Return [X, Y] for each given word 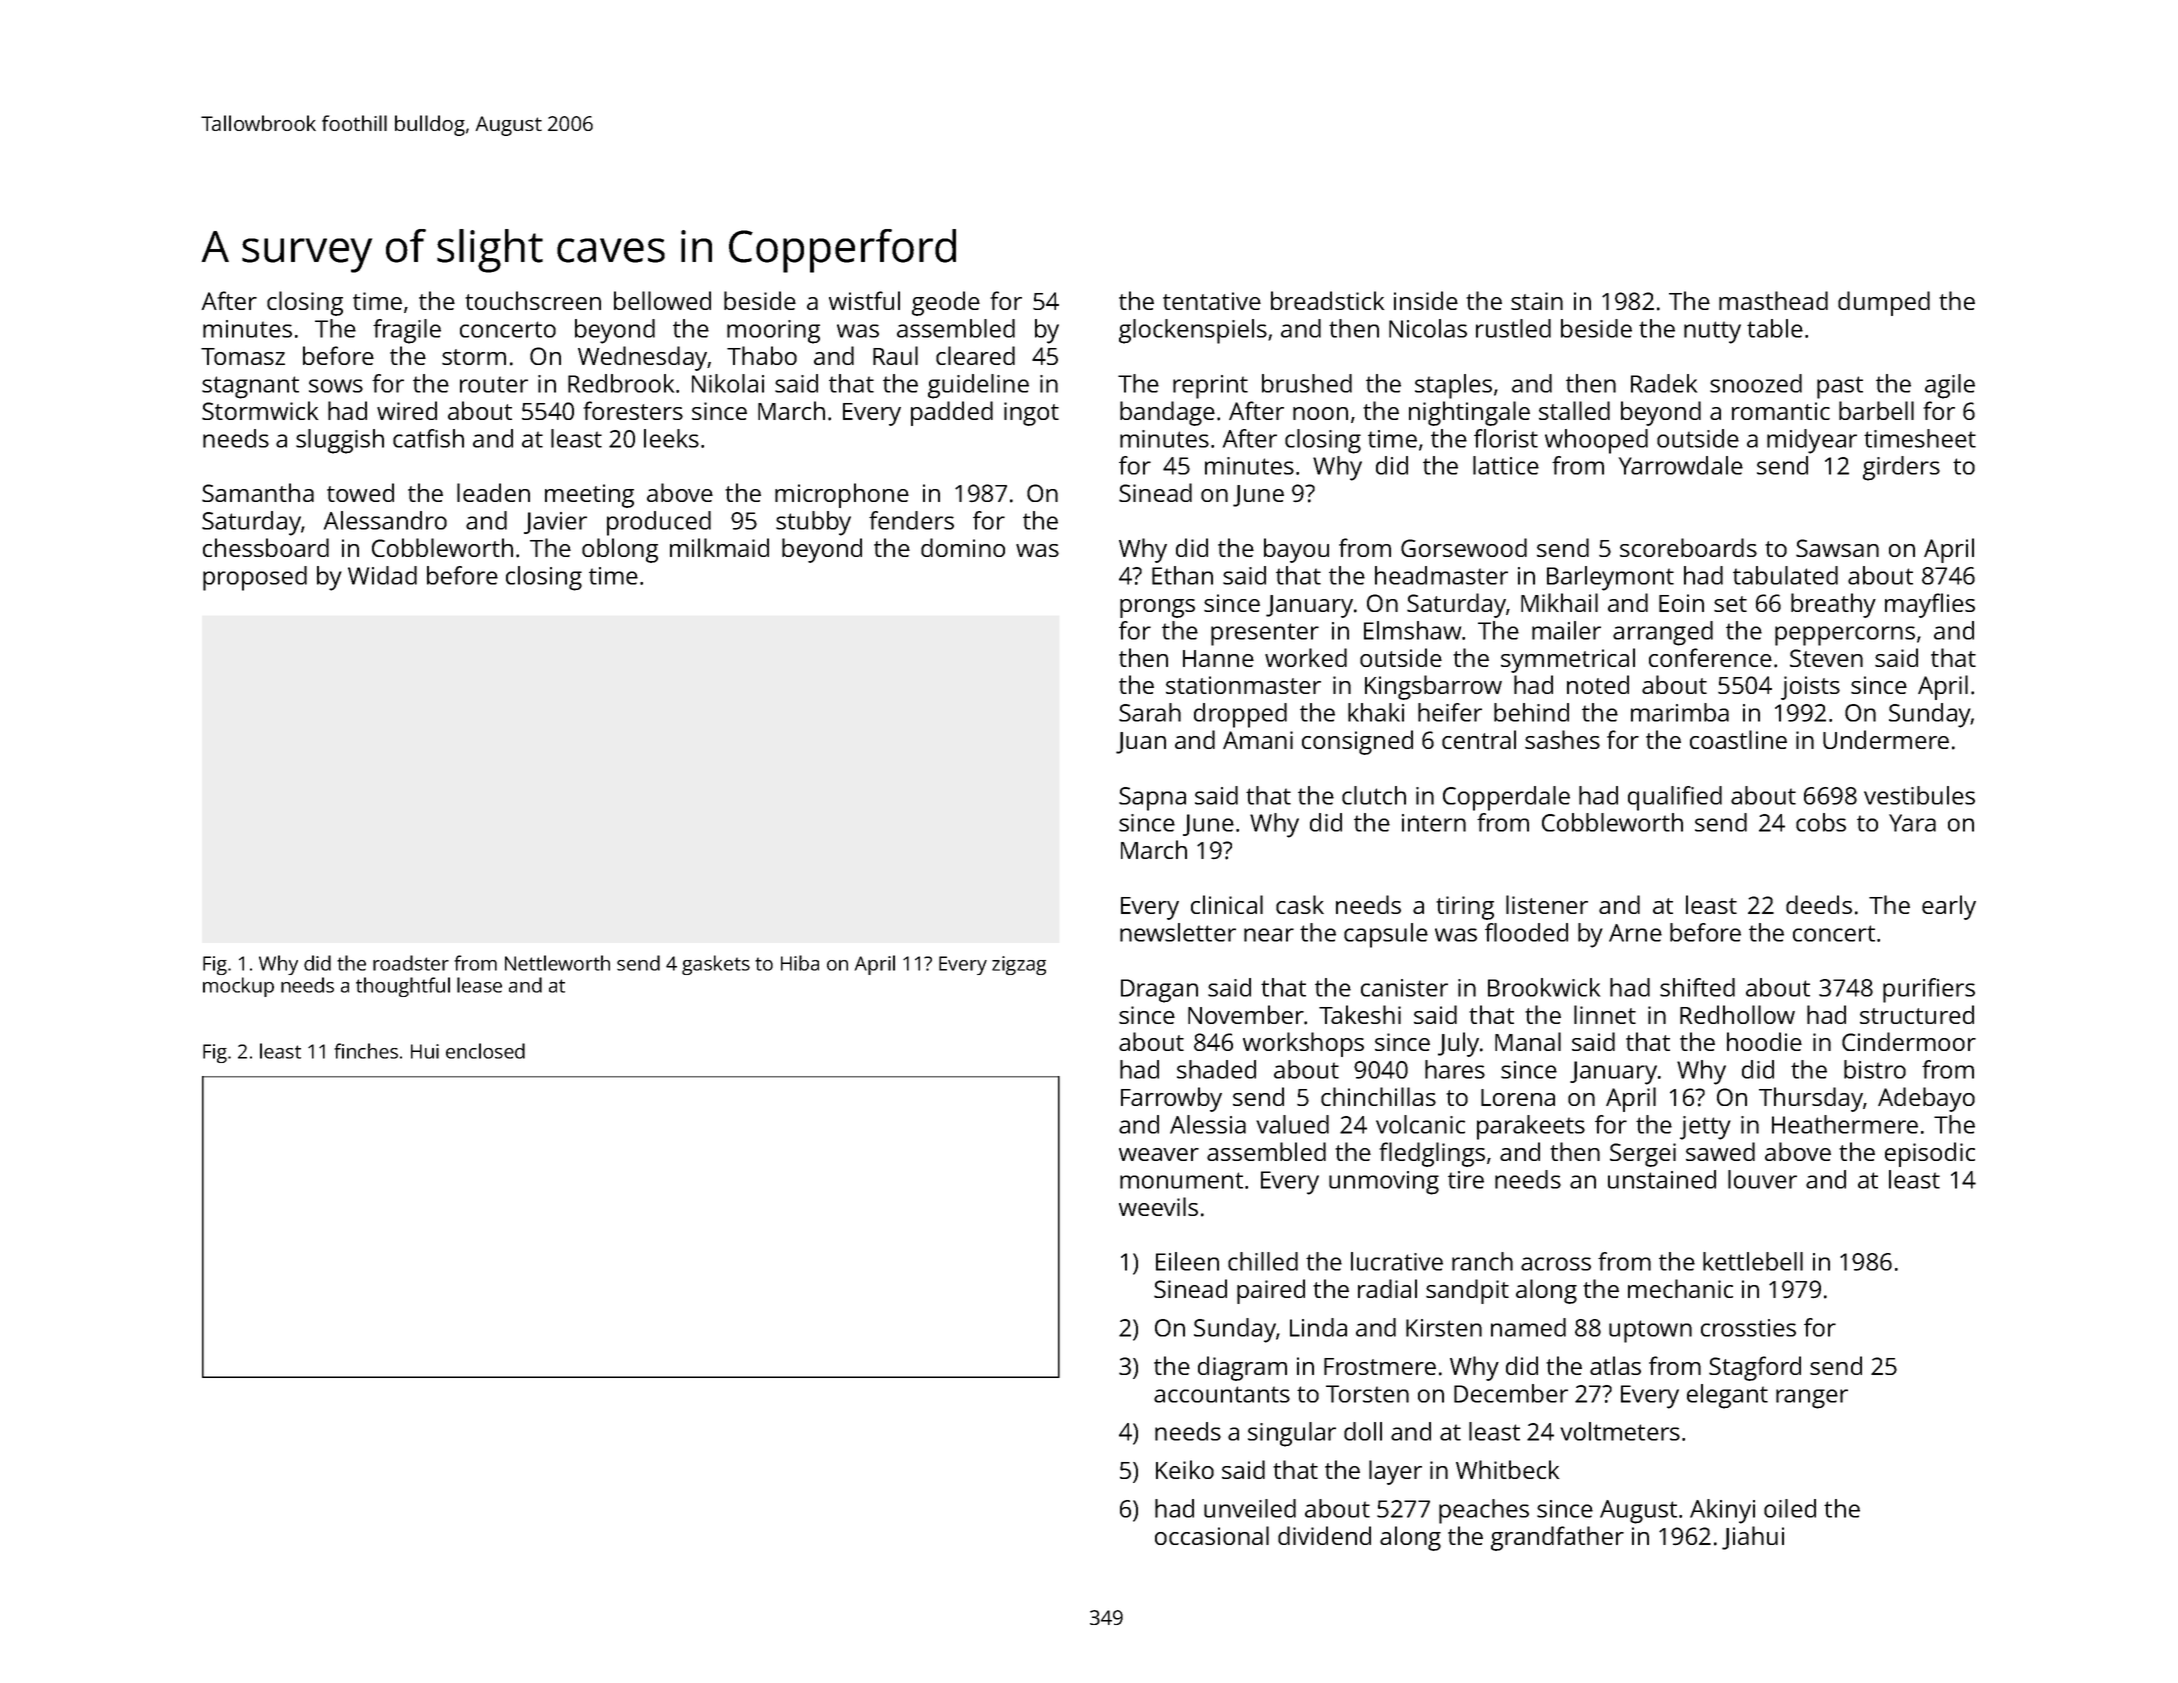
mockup [238, 987]
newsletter [1178, 932]
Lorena [1518, 1097]
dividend [1324, 1535]
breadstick [1327, 300]
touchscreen [533, 300]
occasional [1212, 1535]
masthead [1773, 300]
